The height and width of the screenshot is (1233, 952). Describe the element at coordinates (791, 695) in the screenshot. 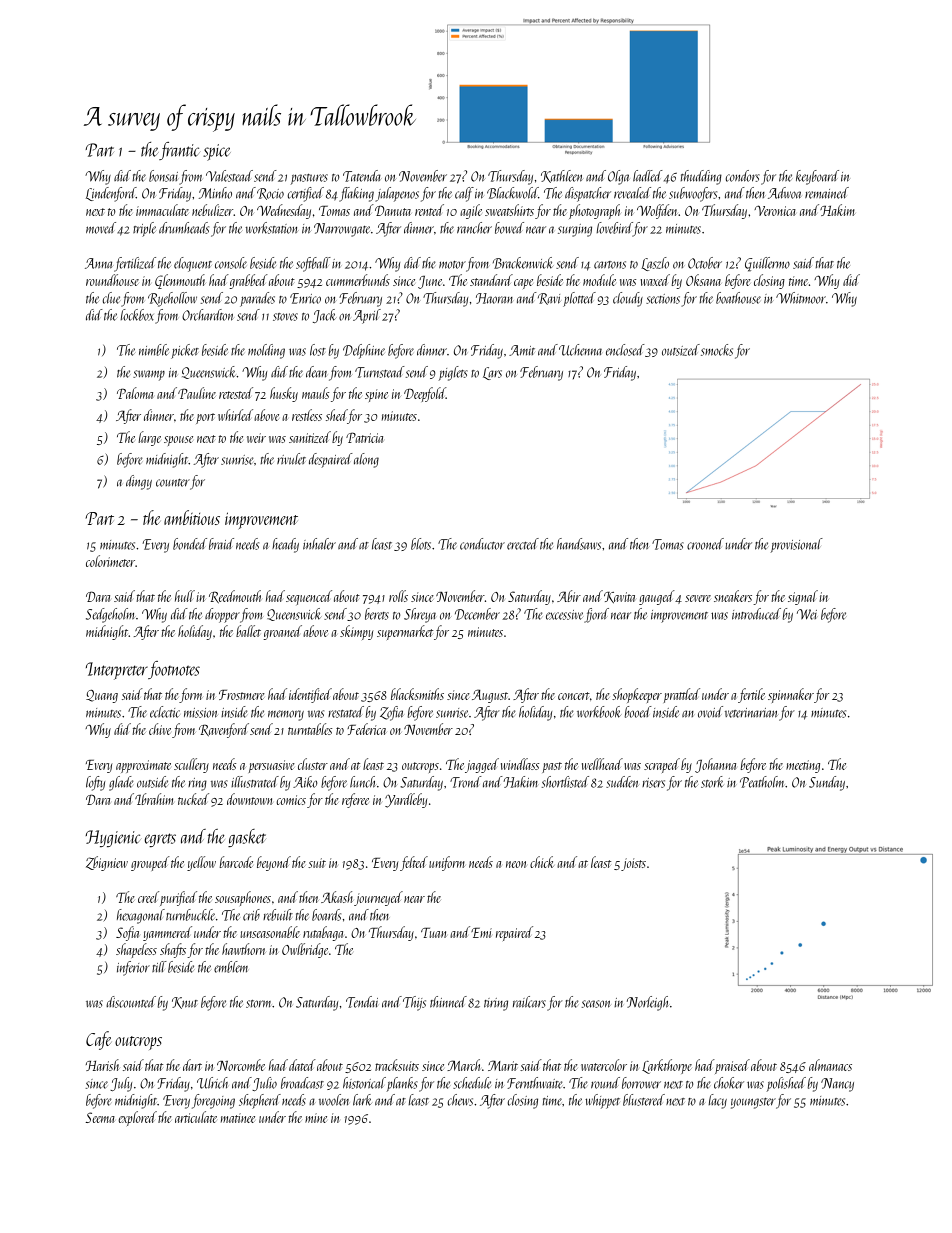

I see `spinnaker` at that location.
